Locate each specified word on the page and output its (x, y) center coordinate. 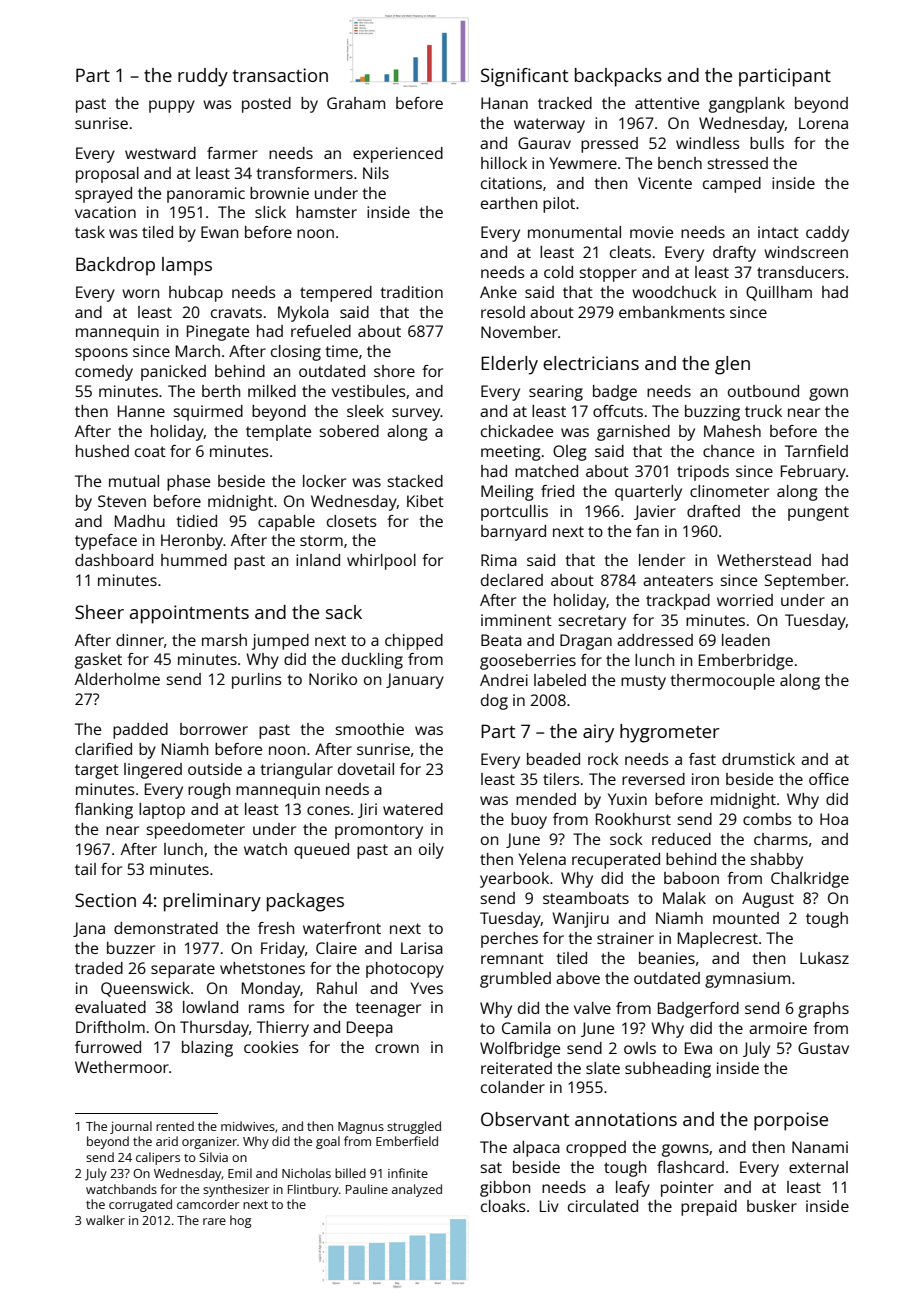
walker (105, 1220)
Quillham (779, 293)
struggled (414, 1127)
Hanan (504, 103)
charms (781, 839)
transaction (280, 75)
